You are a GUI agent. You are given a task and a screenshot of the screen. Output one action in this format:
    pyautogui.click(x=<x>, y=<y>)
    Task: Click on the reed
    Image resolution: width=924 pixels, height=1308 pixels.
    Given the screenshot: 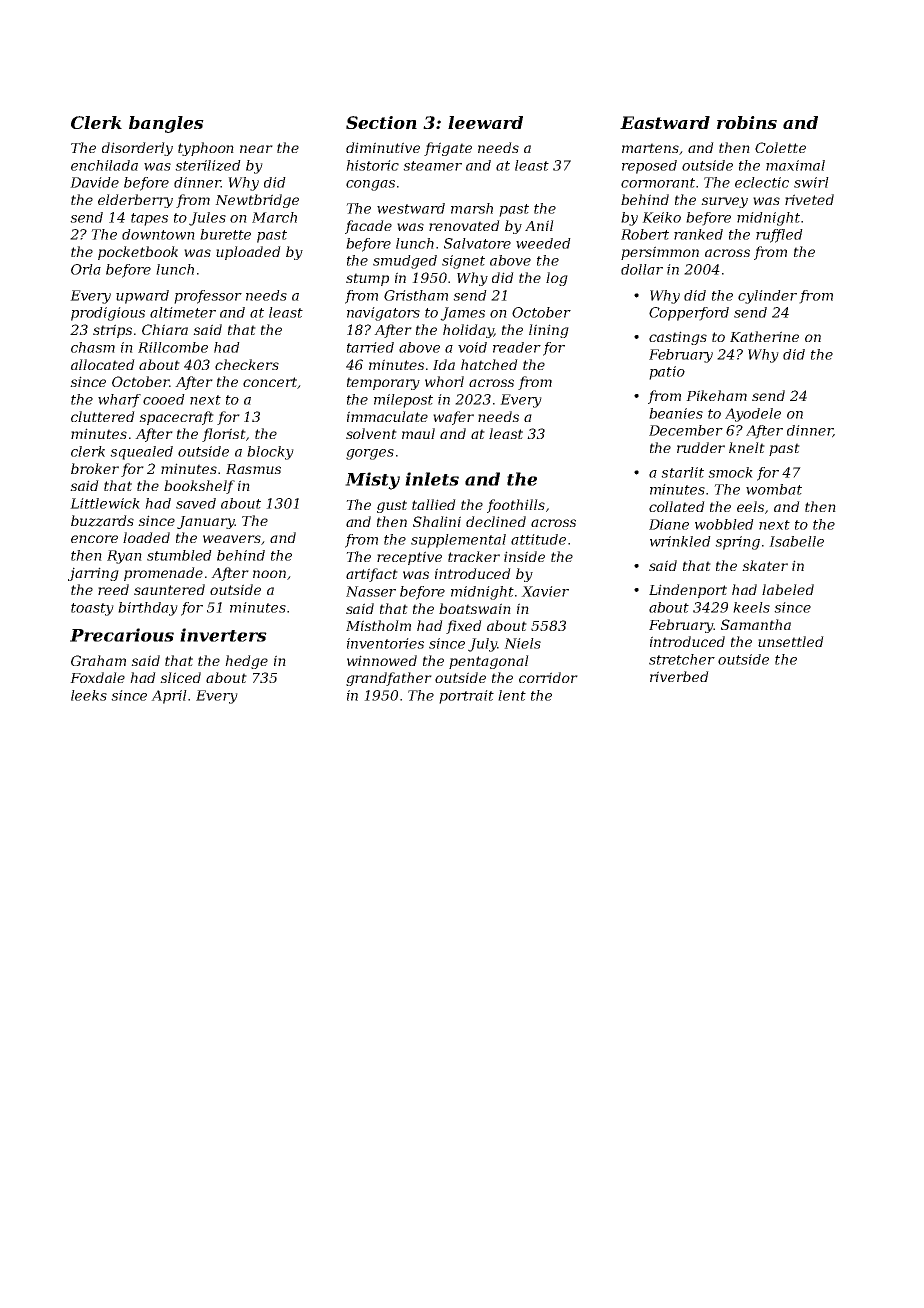 What is the action you would take?
    pyautogui.click(x=113, y=589)
